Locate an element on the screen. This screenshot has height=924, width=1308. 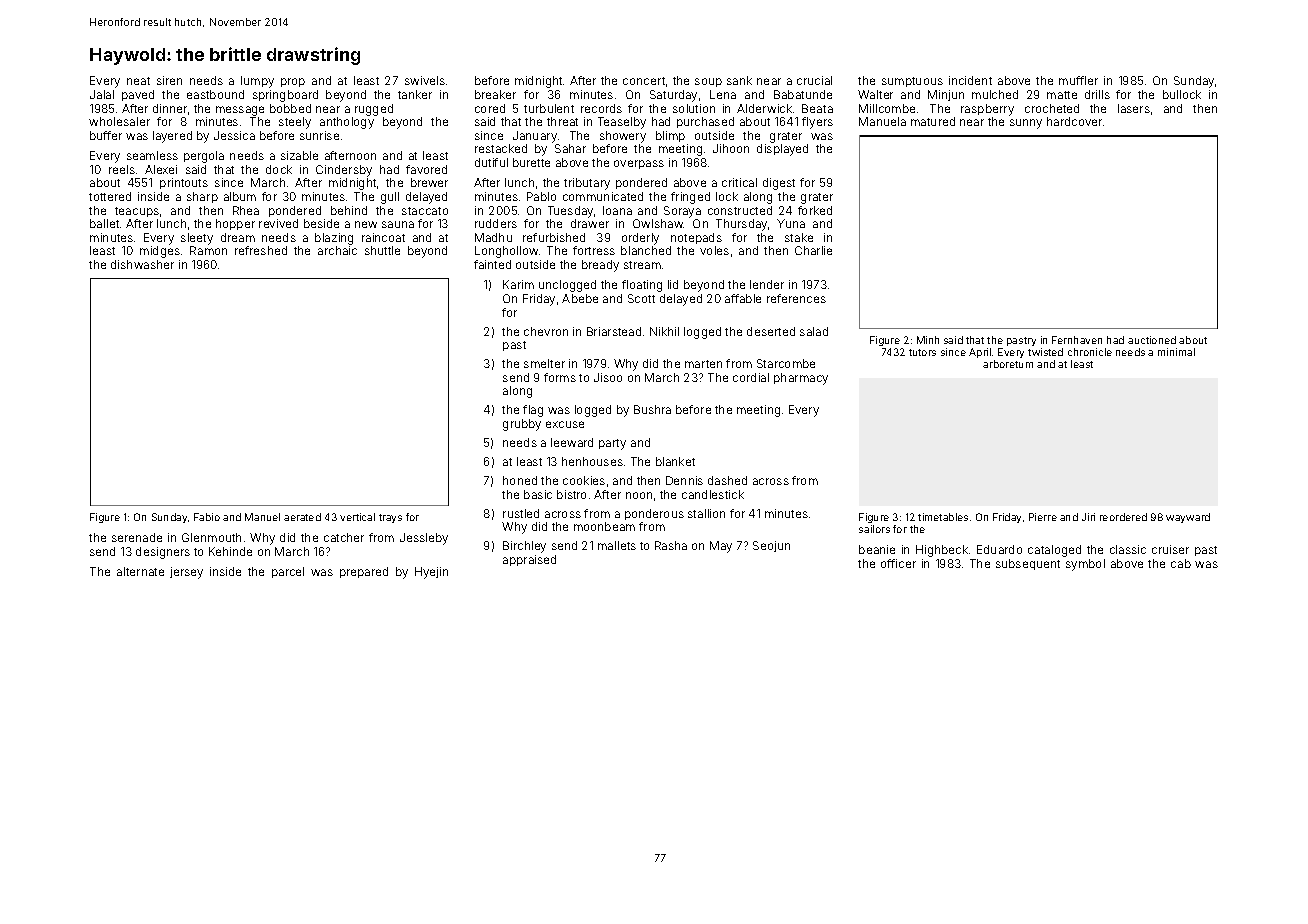
matte is located at coordinates (1062, 95).
